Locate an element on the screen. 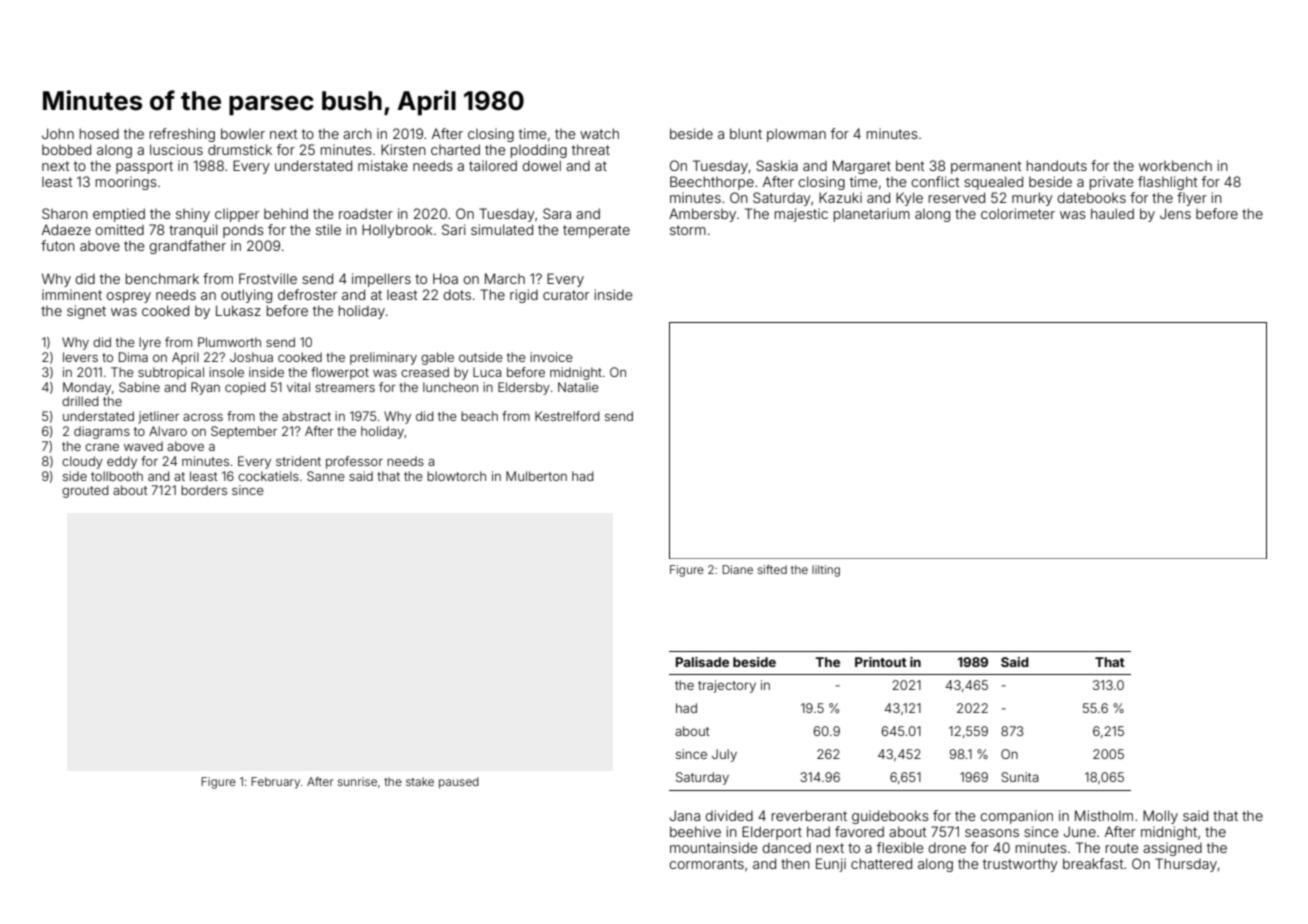  tailored is located at coordinates (493, 165).
